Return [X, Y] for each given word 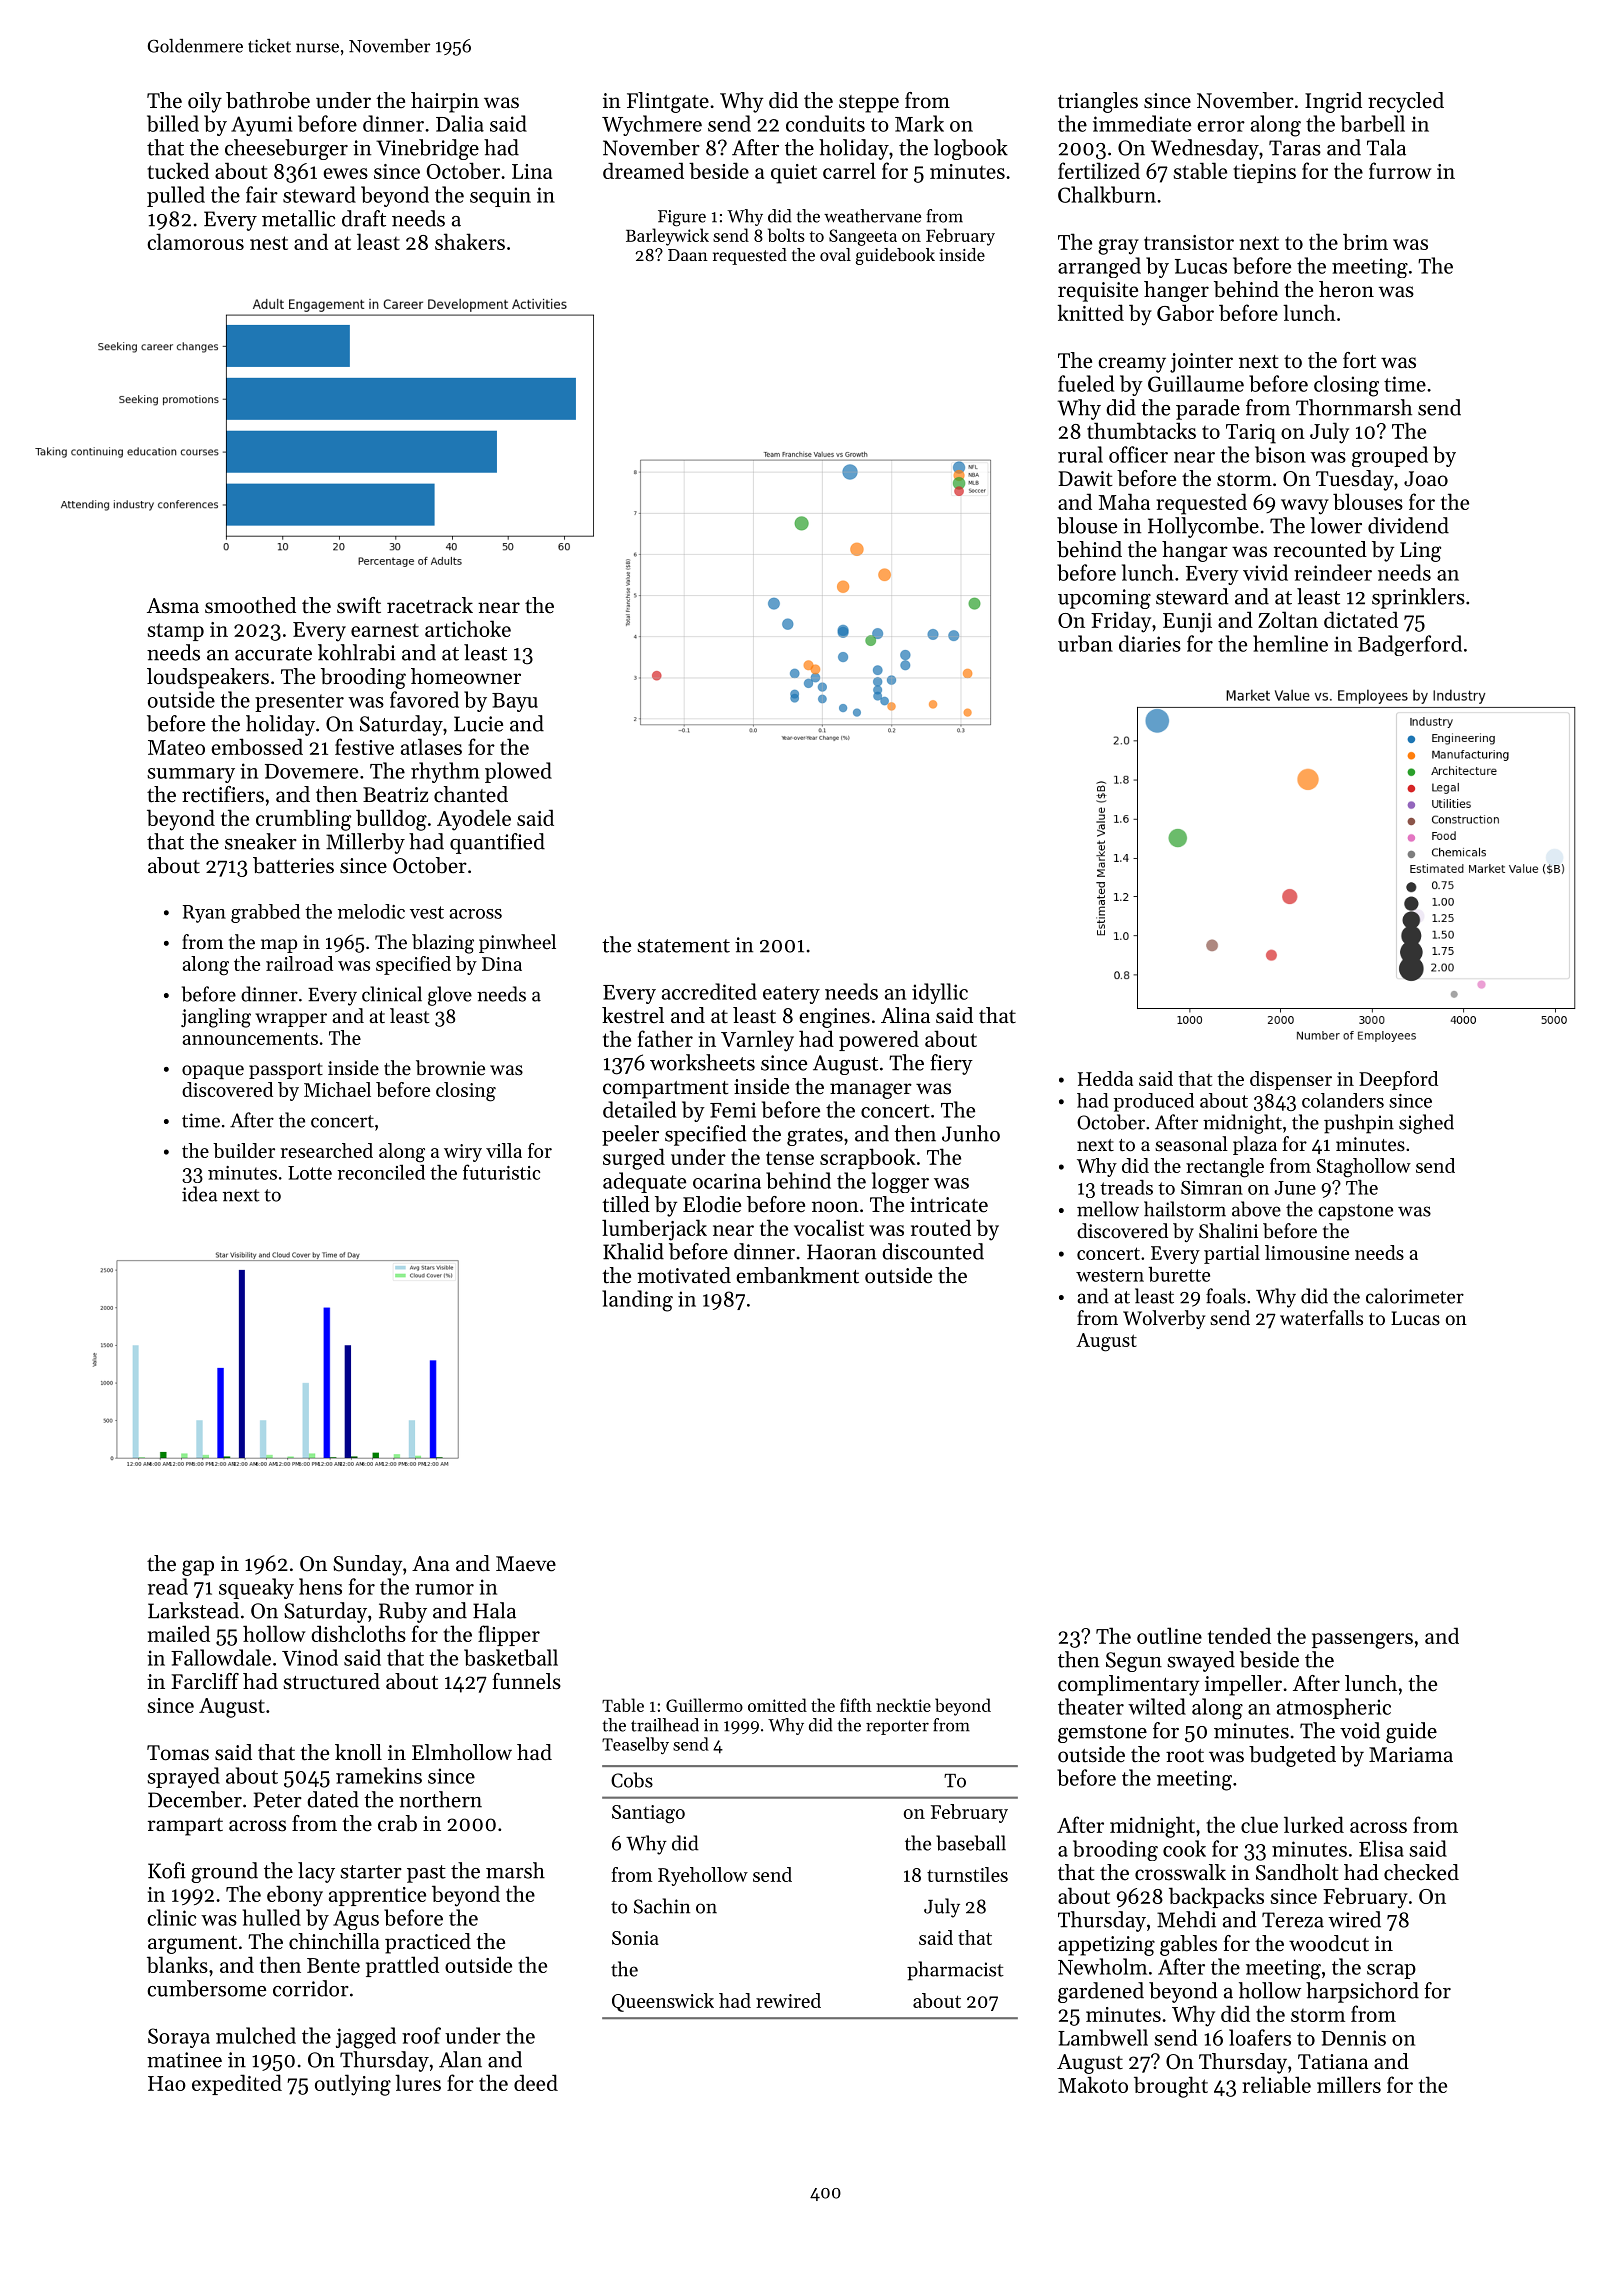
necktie [903, 1705]
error [1221, 126]
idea [200, 1194]
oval [835, 254]
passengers [1362, 1641]
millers [1349, 2084]
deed [536, 2082]
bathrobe [268, 100]
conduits [825, 123]
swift [359, 605]
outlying [353, 2085]
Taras [1295, 148]
